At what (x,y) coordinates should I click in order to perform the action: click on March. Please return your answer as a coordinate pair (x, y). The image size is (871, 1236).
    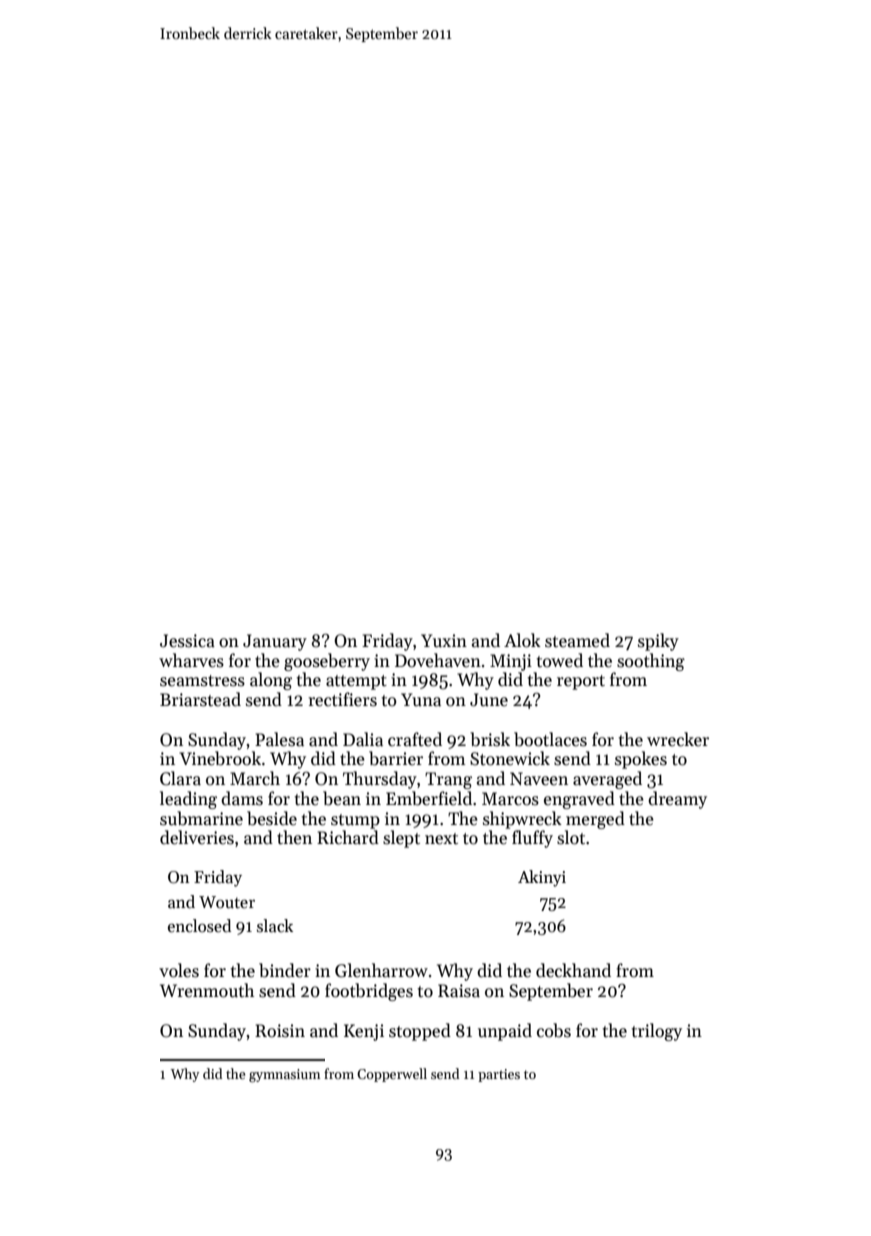
    Looking at the image, I should click on (255, 778).
